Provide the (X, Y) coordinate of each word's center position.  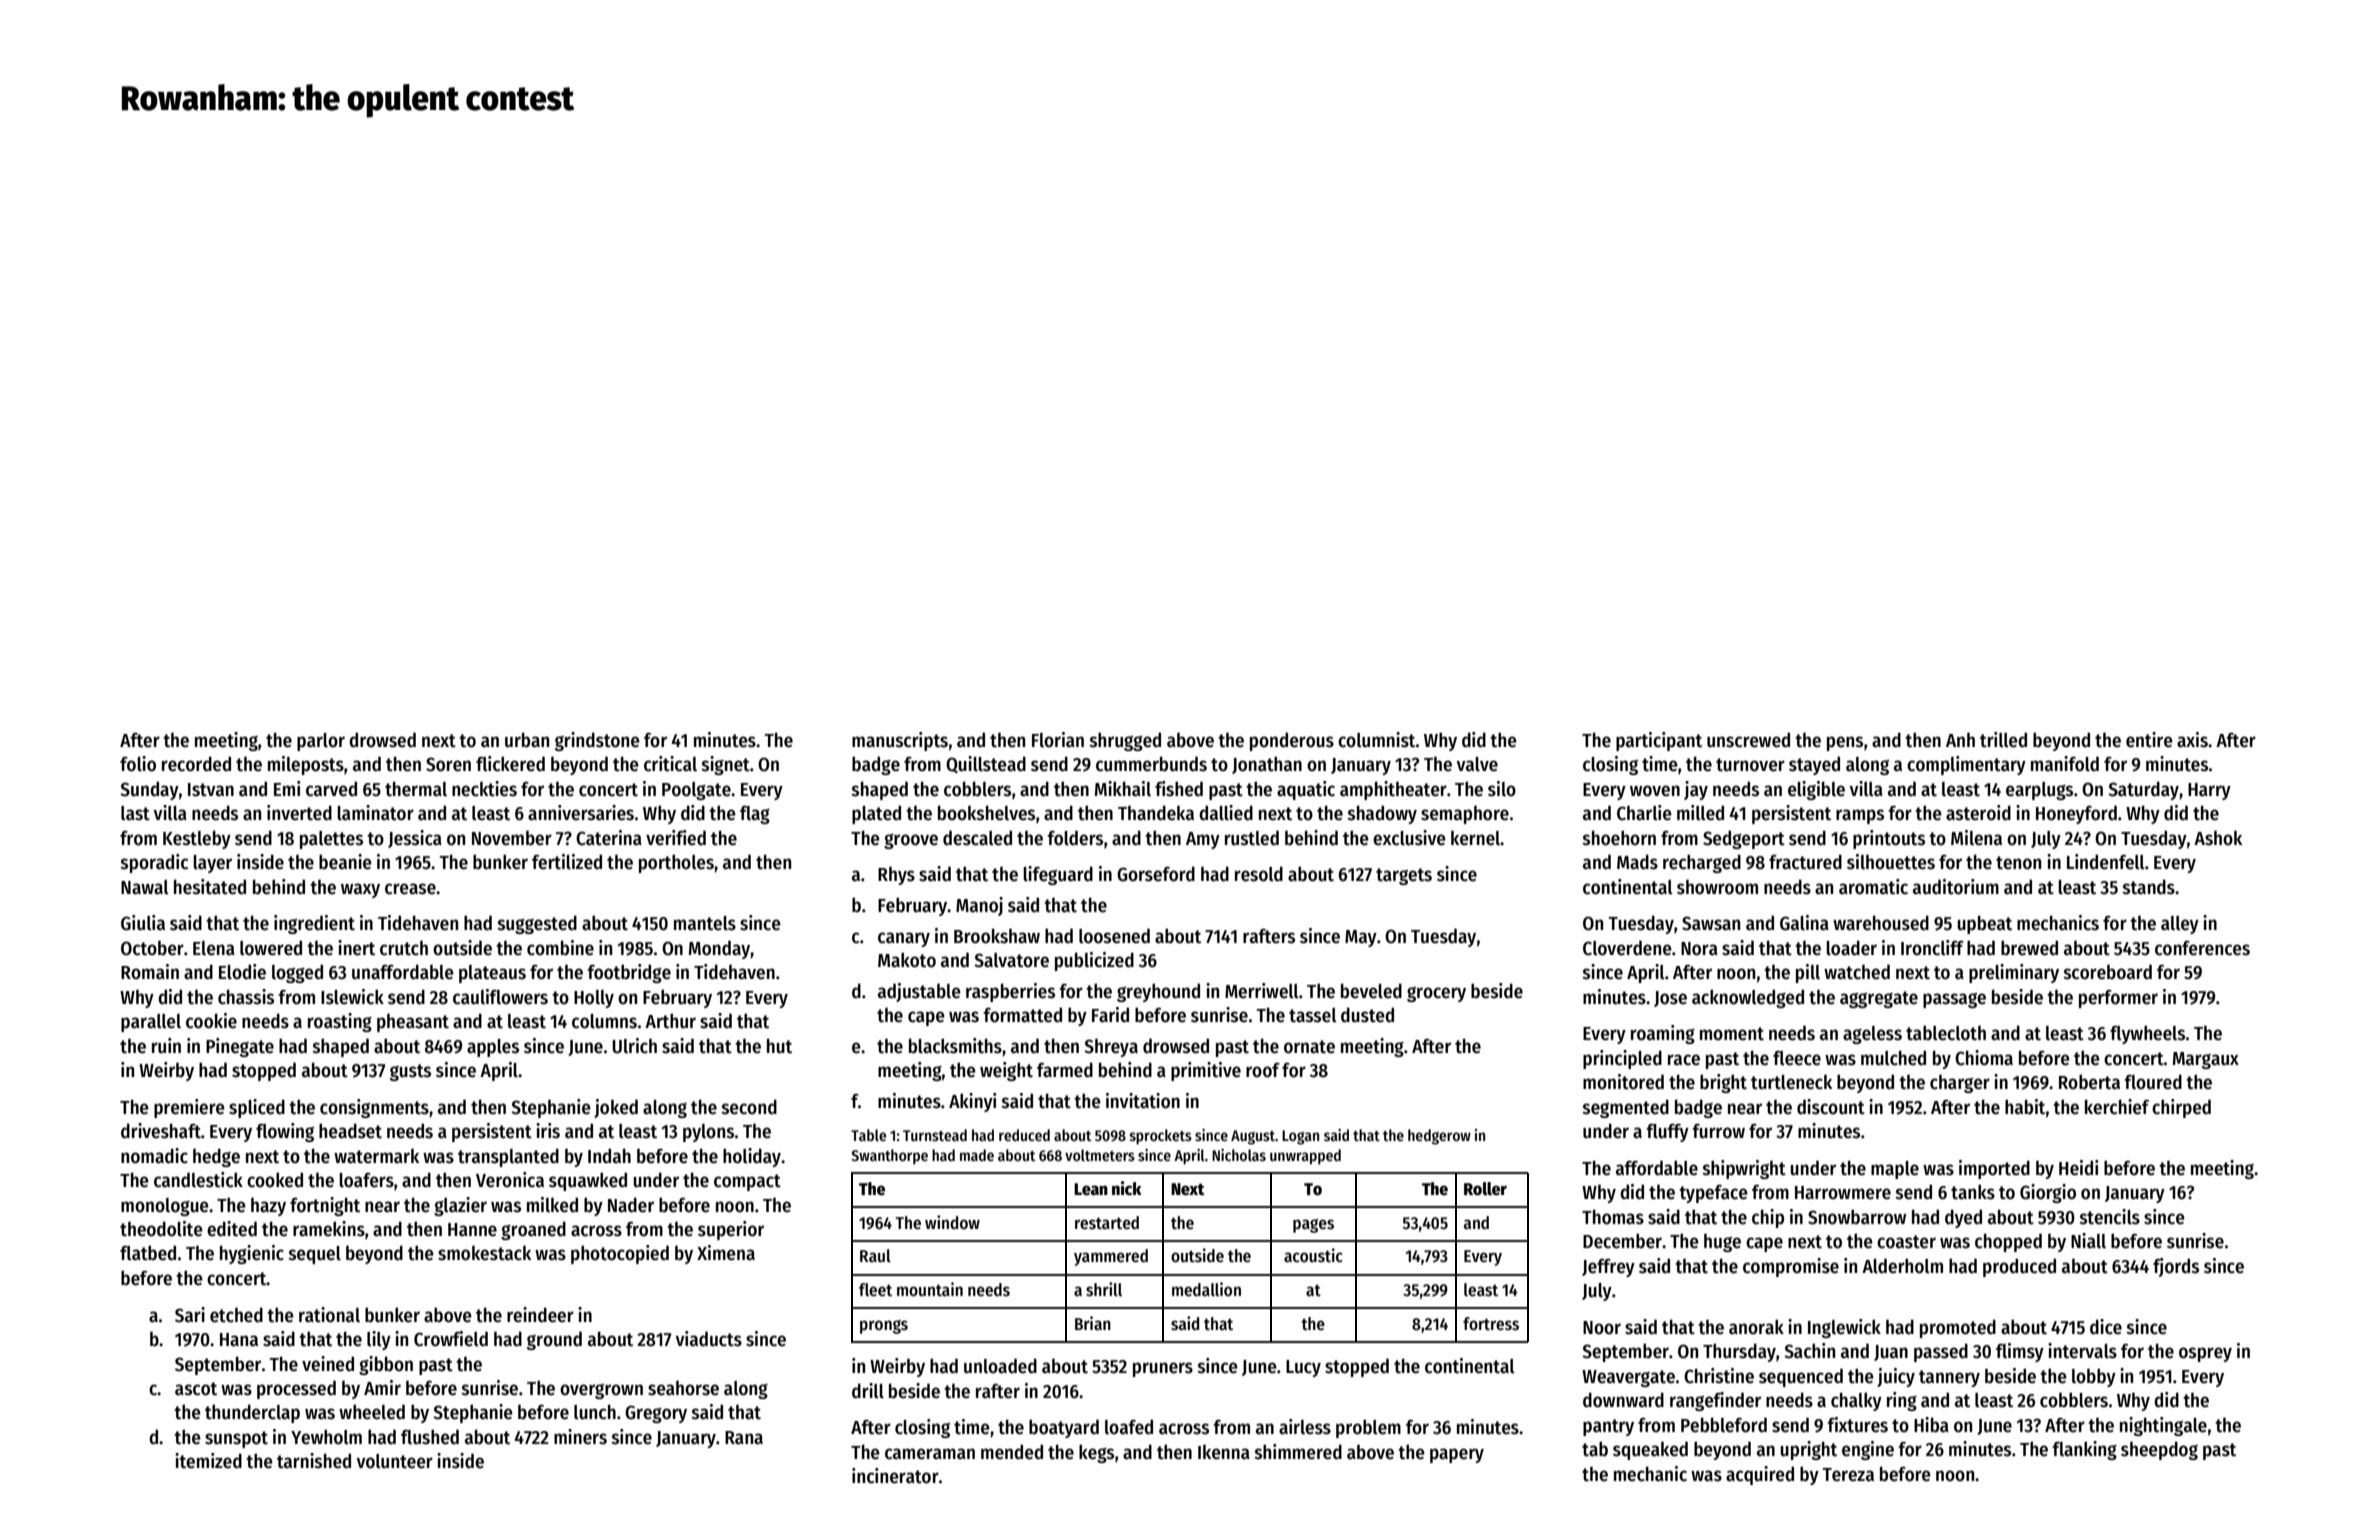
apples (493, 1048)
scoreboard (2108, 972)
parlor (321, 742)
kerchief (2117, 1107)
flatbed (148, 1253)
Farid (1110, 1015)
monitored (1623, 1082)
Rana (744, 1438)
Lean (1091, 1189)
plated (876, 814)
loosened (1114, 936)
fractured (1805, 862)
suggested (537, 924)
